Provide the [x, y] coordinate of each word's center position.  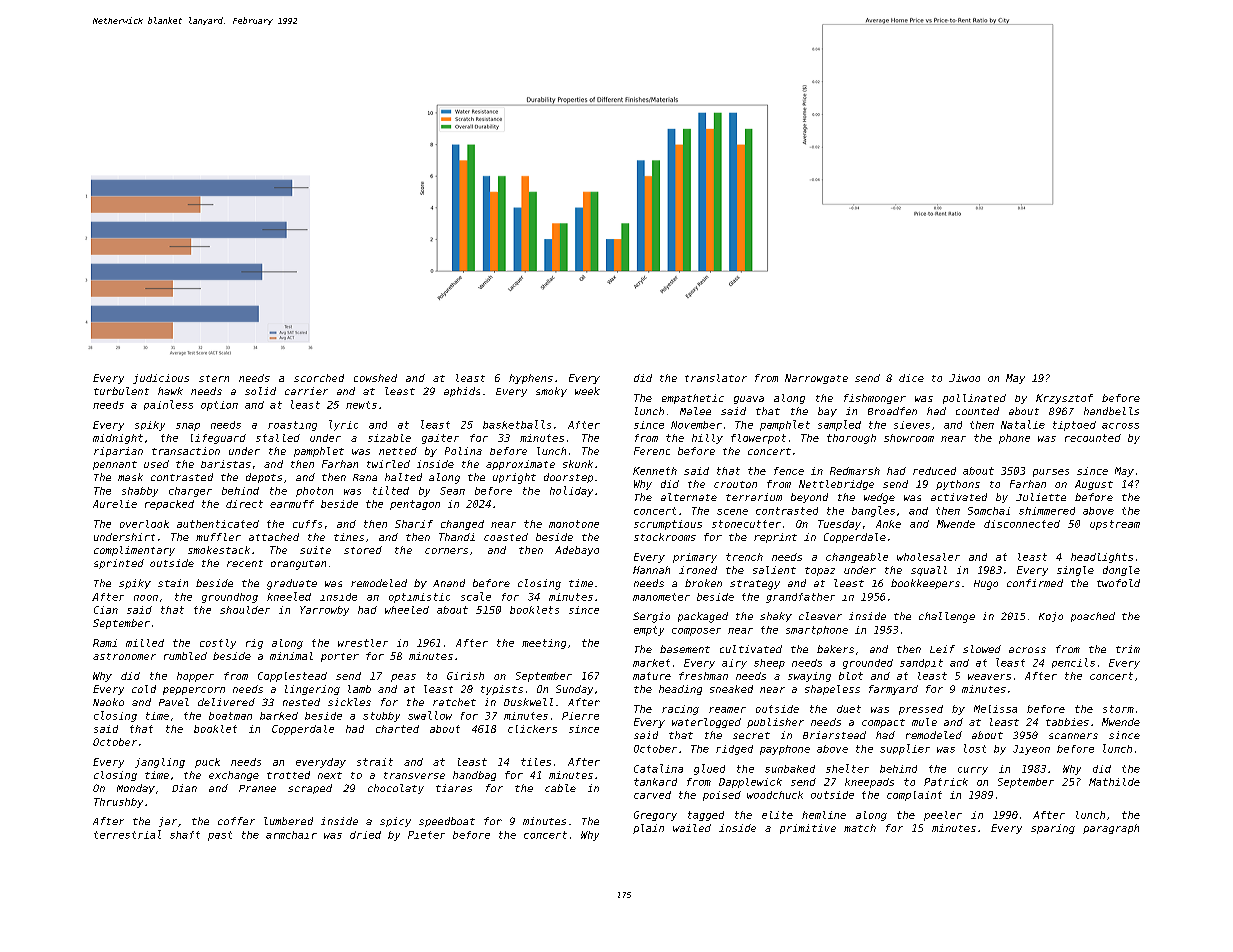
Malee [695, 411]
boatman [230, 716]
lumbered [288, 821]
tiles [536, 762]
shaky [776, 617]
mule [924, 722]
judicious [161, 379]
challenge [947, 617]
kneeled [289, 596]
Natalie [1023, 424]
